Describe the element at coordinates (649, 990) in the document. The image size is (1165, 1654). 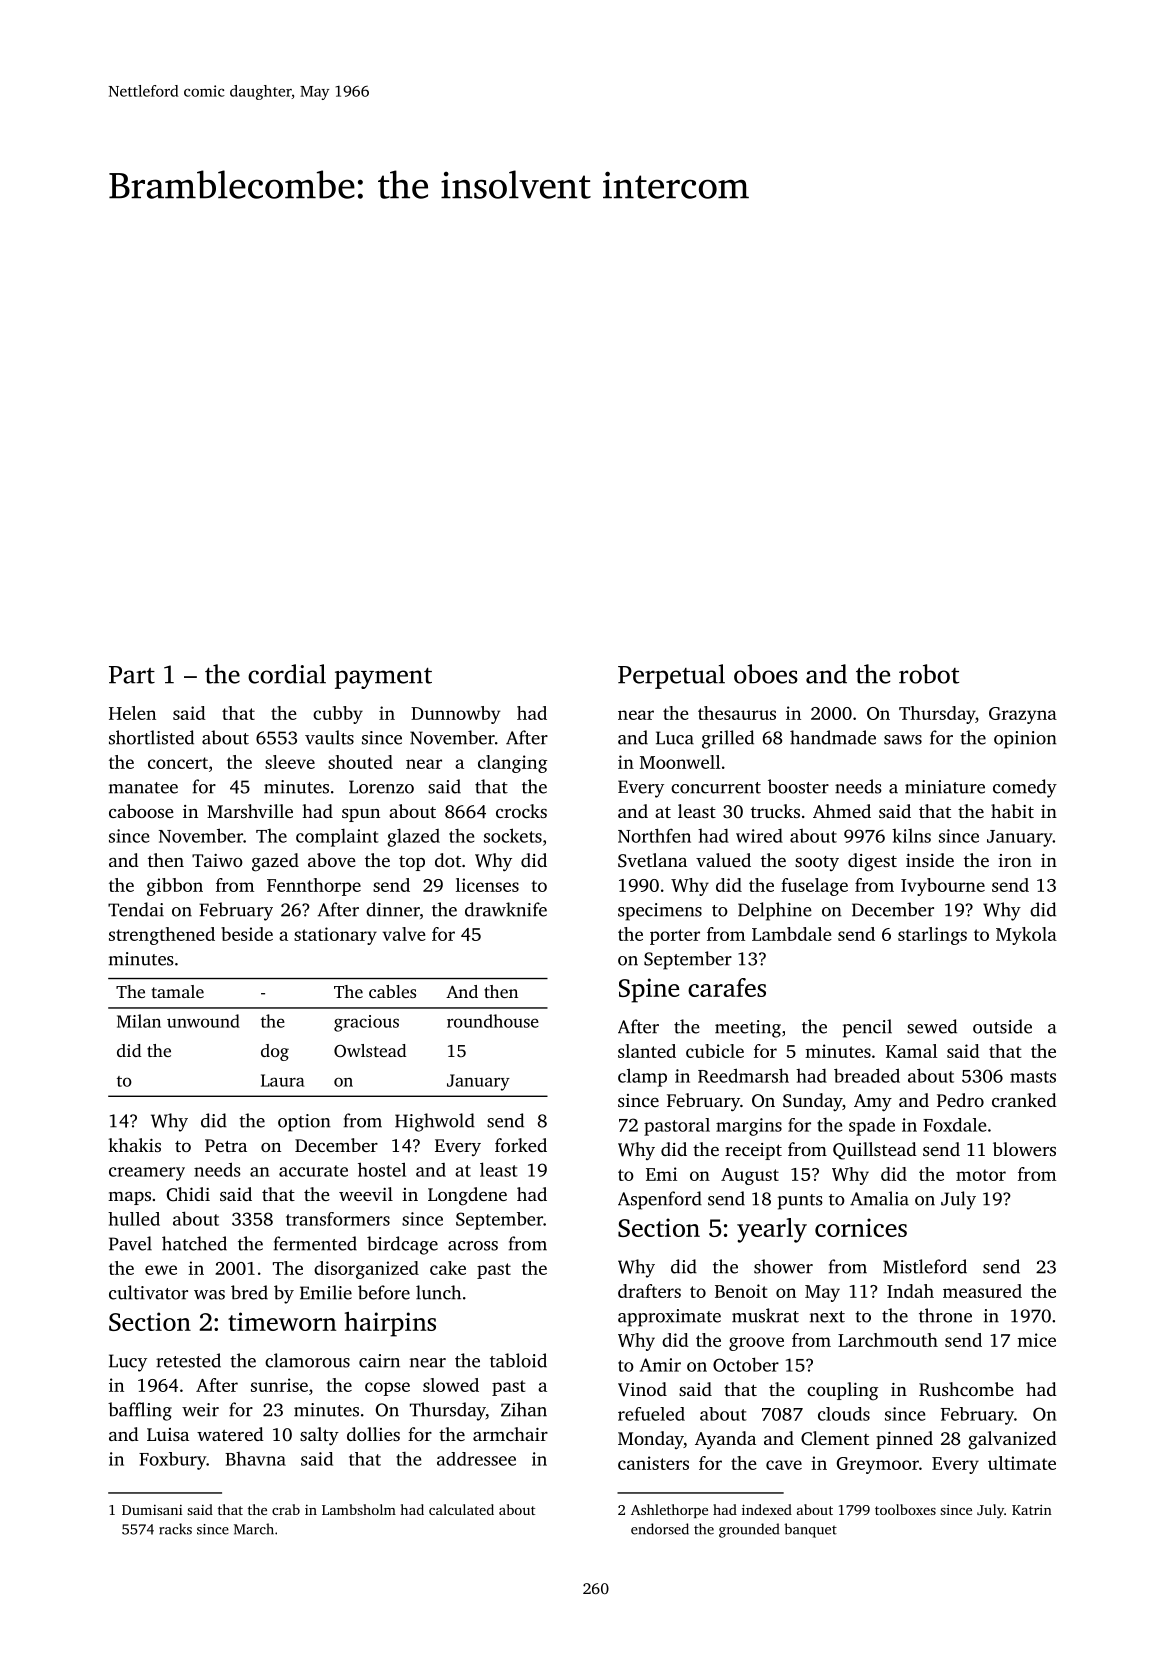
I see `Spine` at that location.
